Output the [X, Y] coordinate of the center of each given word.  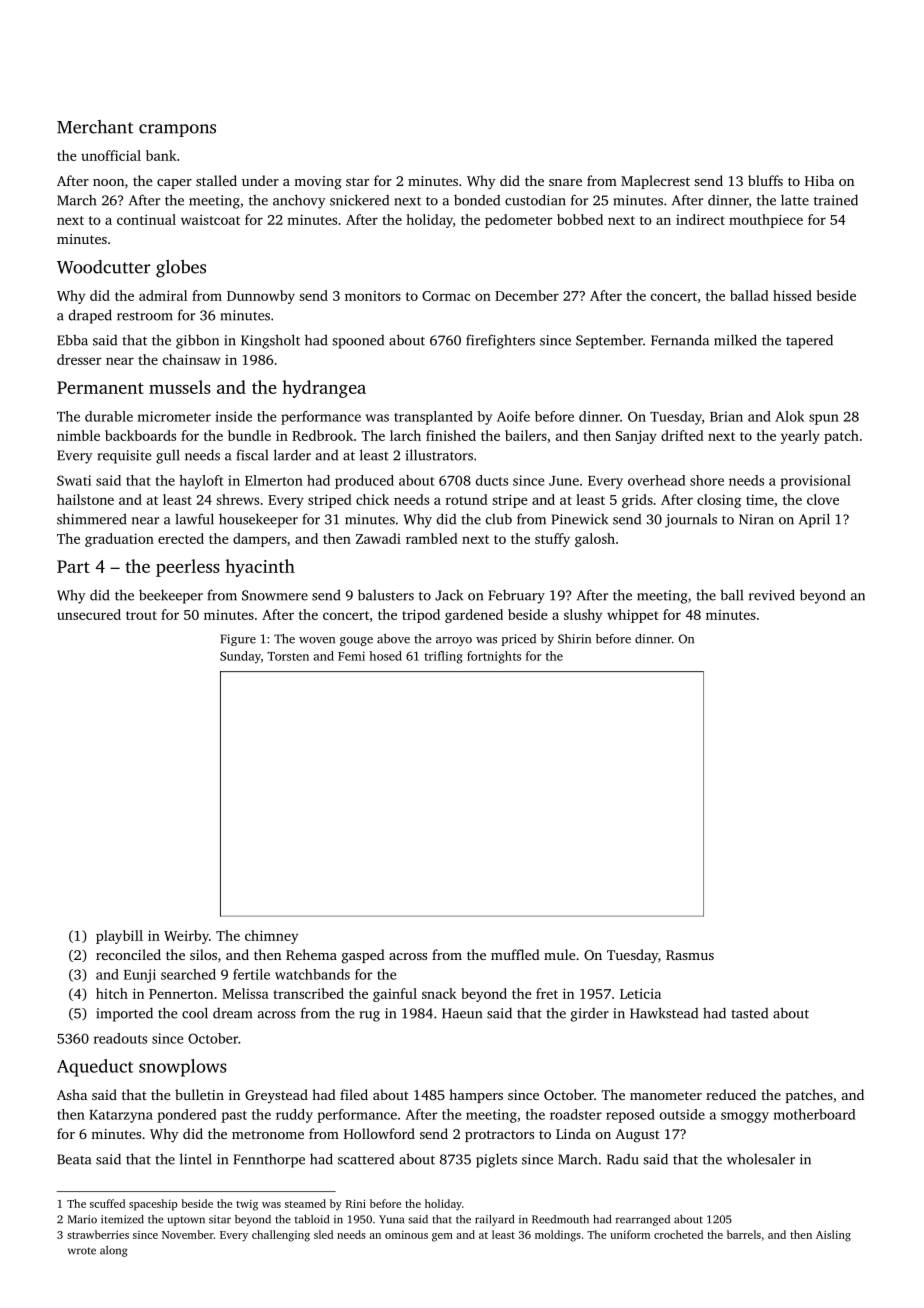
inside [233, 416]
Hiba [819, 180]
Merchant [95, 127]
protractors [499, 1136]
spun [824, 419]
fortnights [494, 657]
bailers [526, 435]
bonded [477, 200]
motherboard [814, 1114]
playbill [119, 937]
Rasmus [690, 955]
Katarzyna [121, 1116]
